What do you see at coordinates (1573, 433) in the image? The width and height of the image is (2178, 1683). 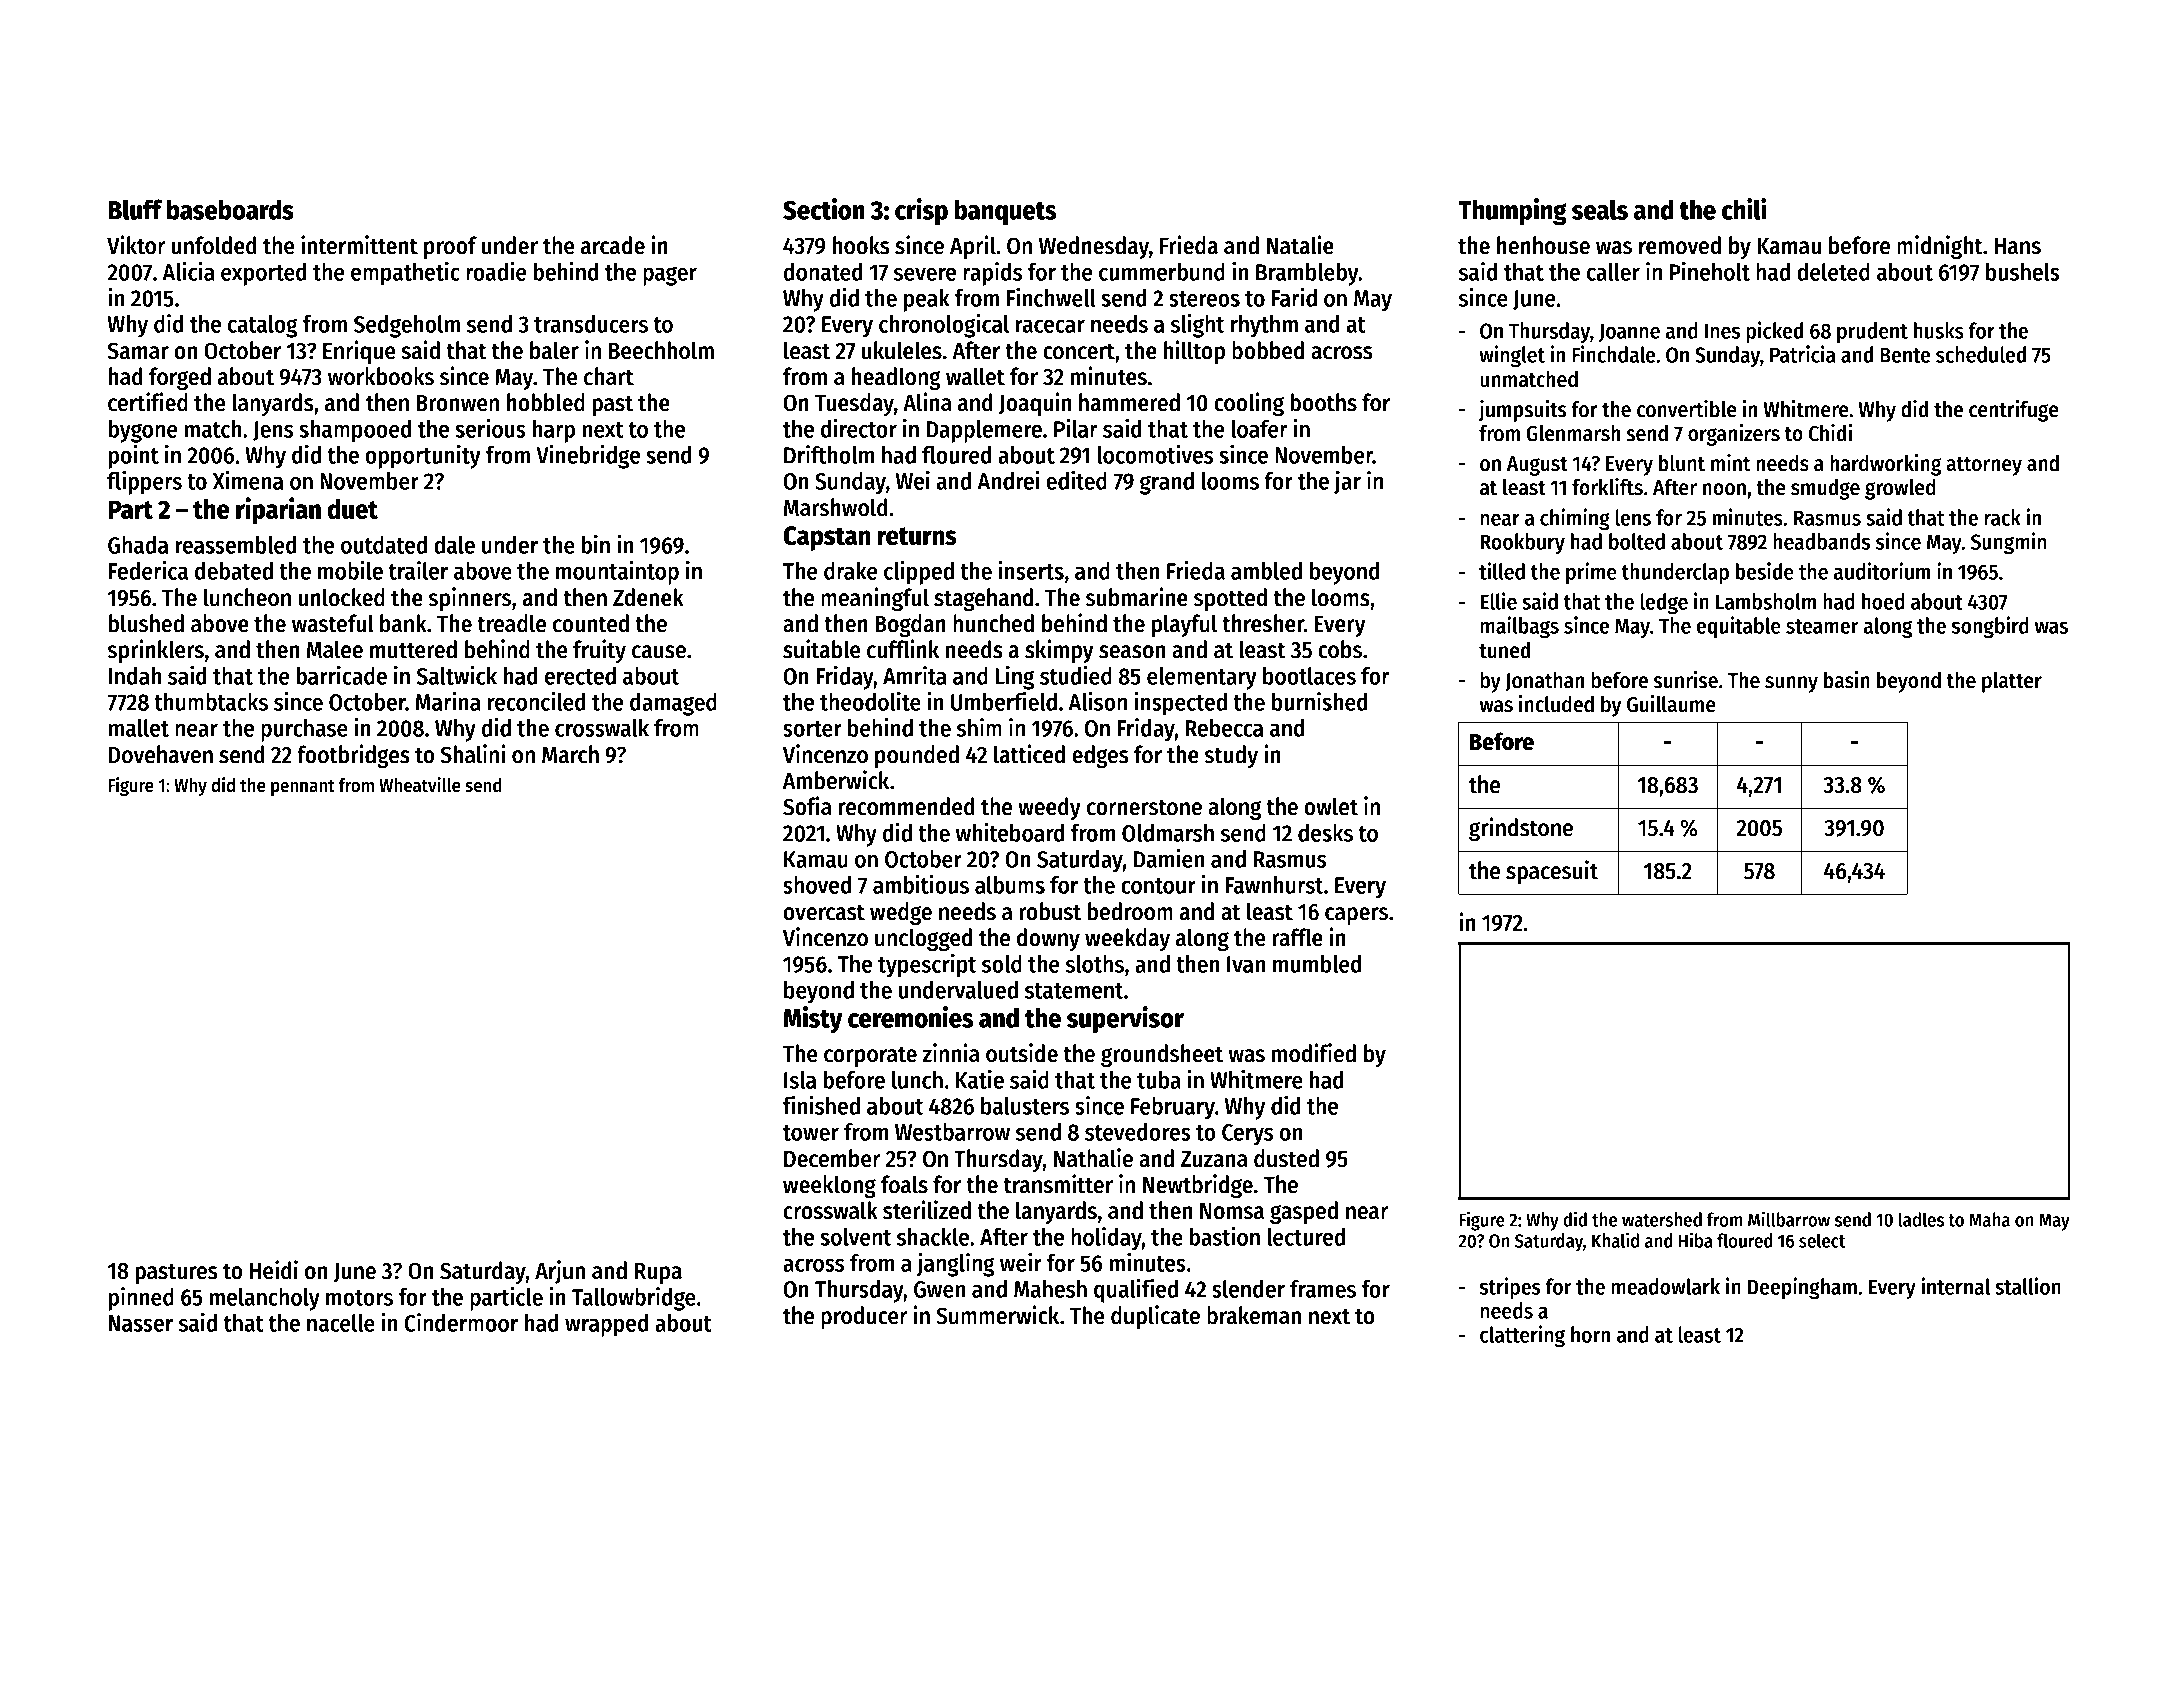 I see `Glenmarsh` at bounding box center [1573, 433].
